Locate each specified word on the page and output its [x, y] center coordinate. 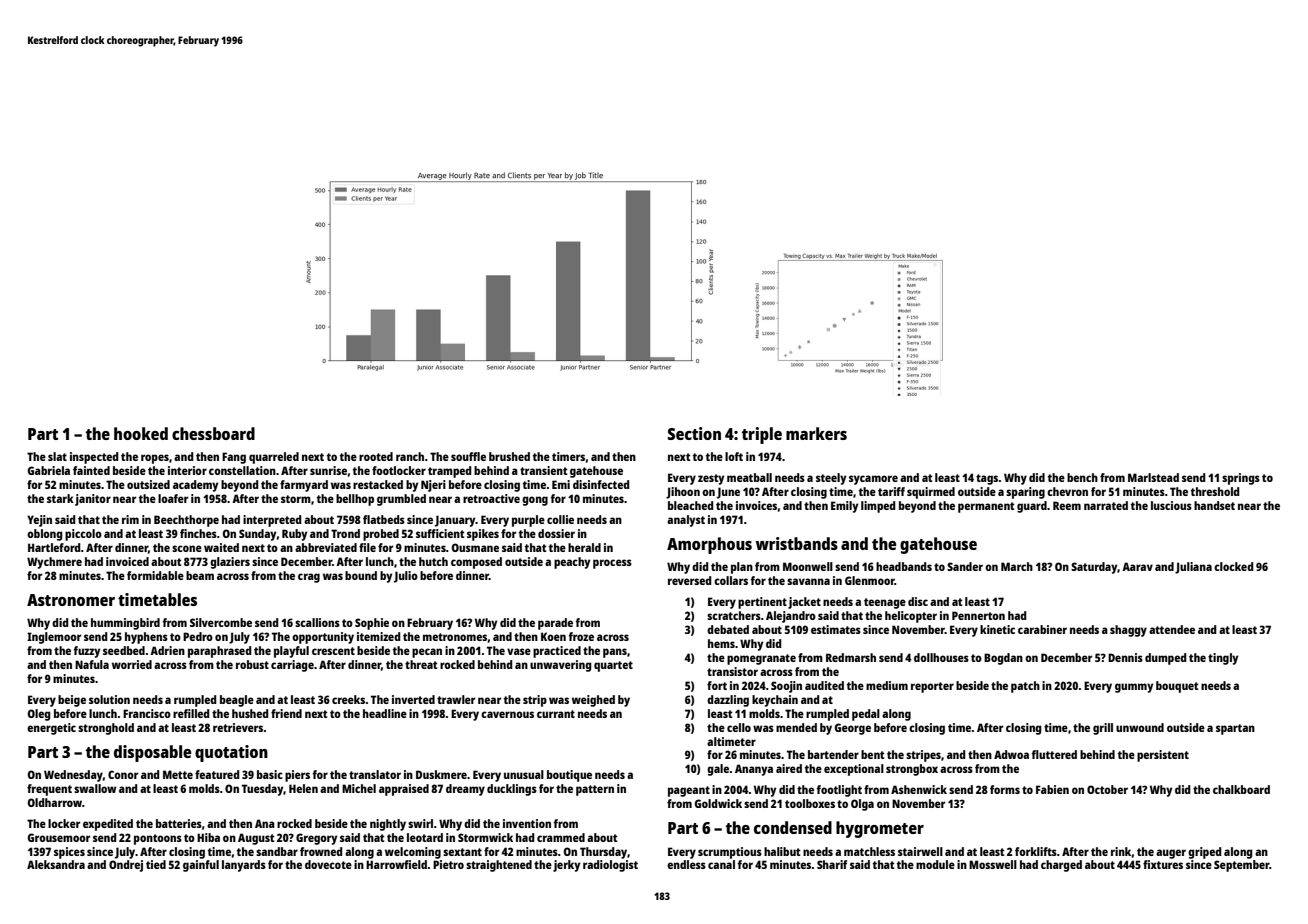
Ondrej [126, 866]
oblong [45, 535]
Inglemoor [54, 638]
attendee [1172, 629]
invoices [756, 505]
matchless [869, 851]
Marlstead [1153, 477]
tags [987, 479]
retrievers [238, 727]
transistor [732, 671]
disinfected [601, 484]
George [853, 729]
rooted [376, 456]
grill [1103, 729]
